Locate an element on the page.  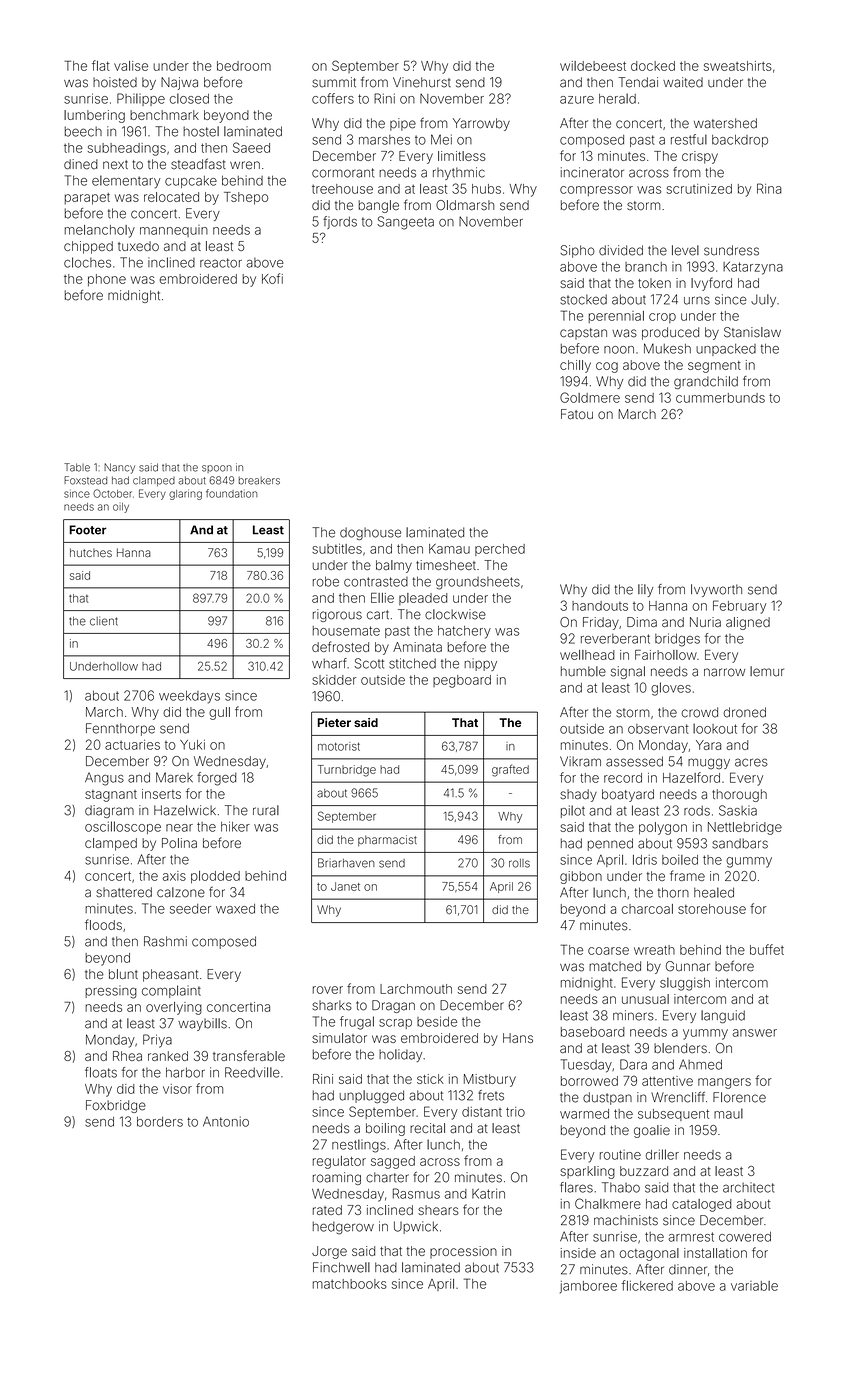
gull is located at coordinates (219, 713).
